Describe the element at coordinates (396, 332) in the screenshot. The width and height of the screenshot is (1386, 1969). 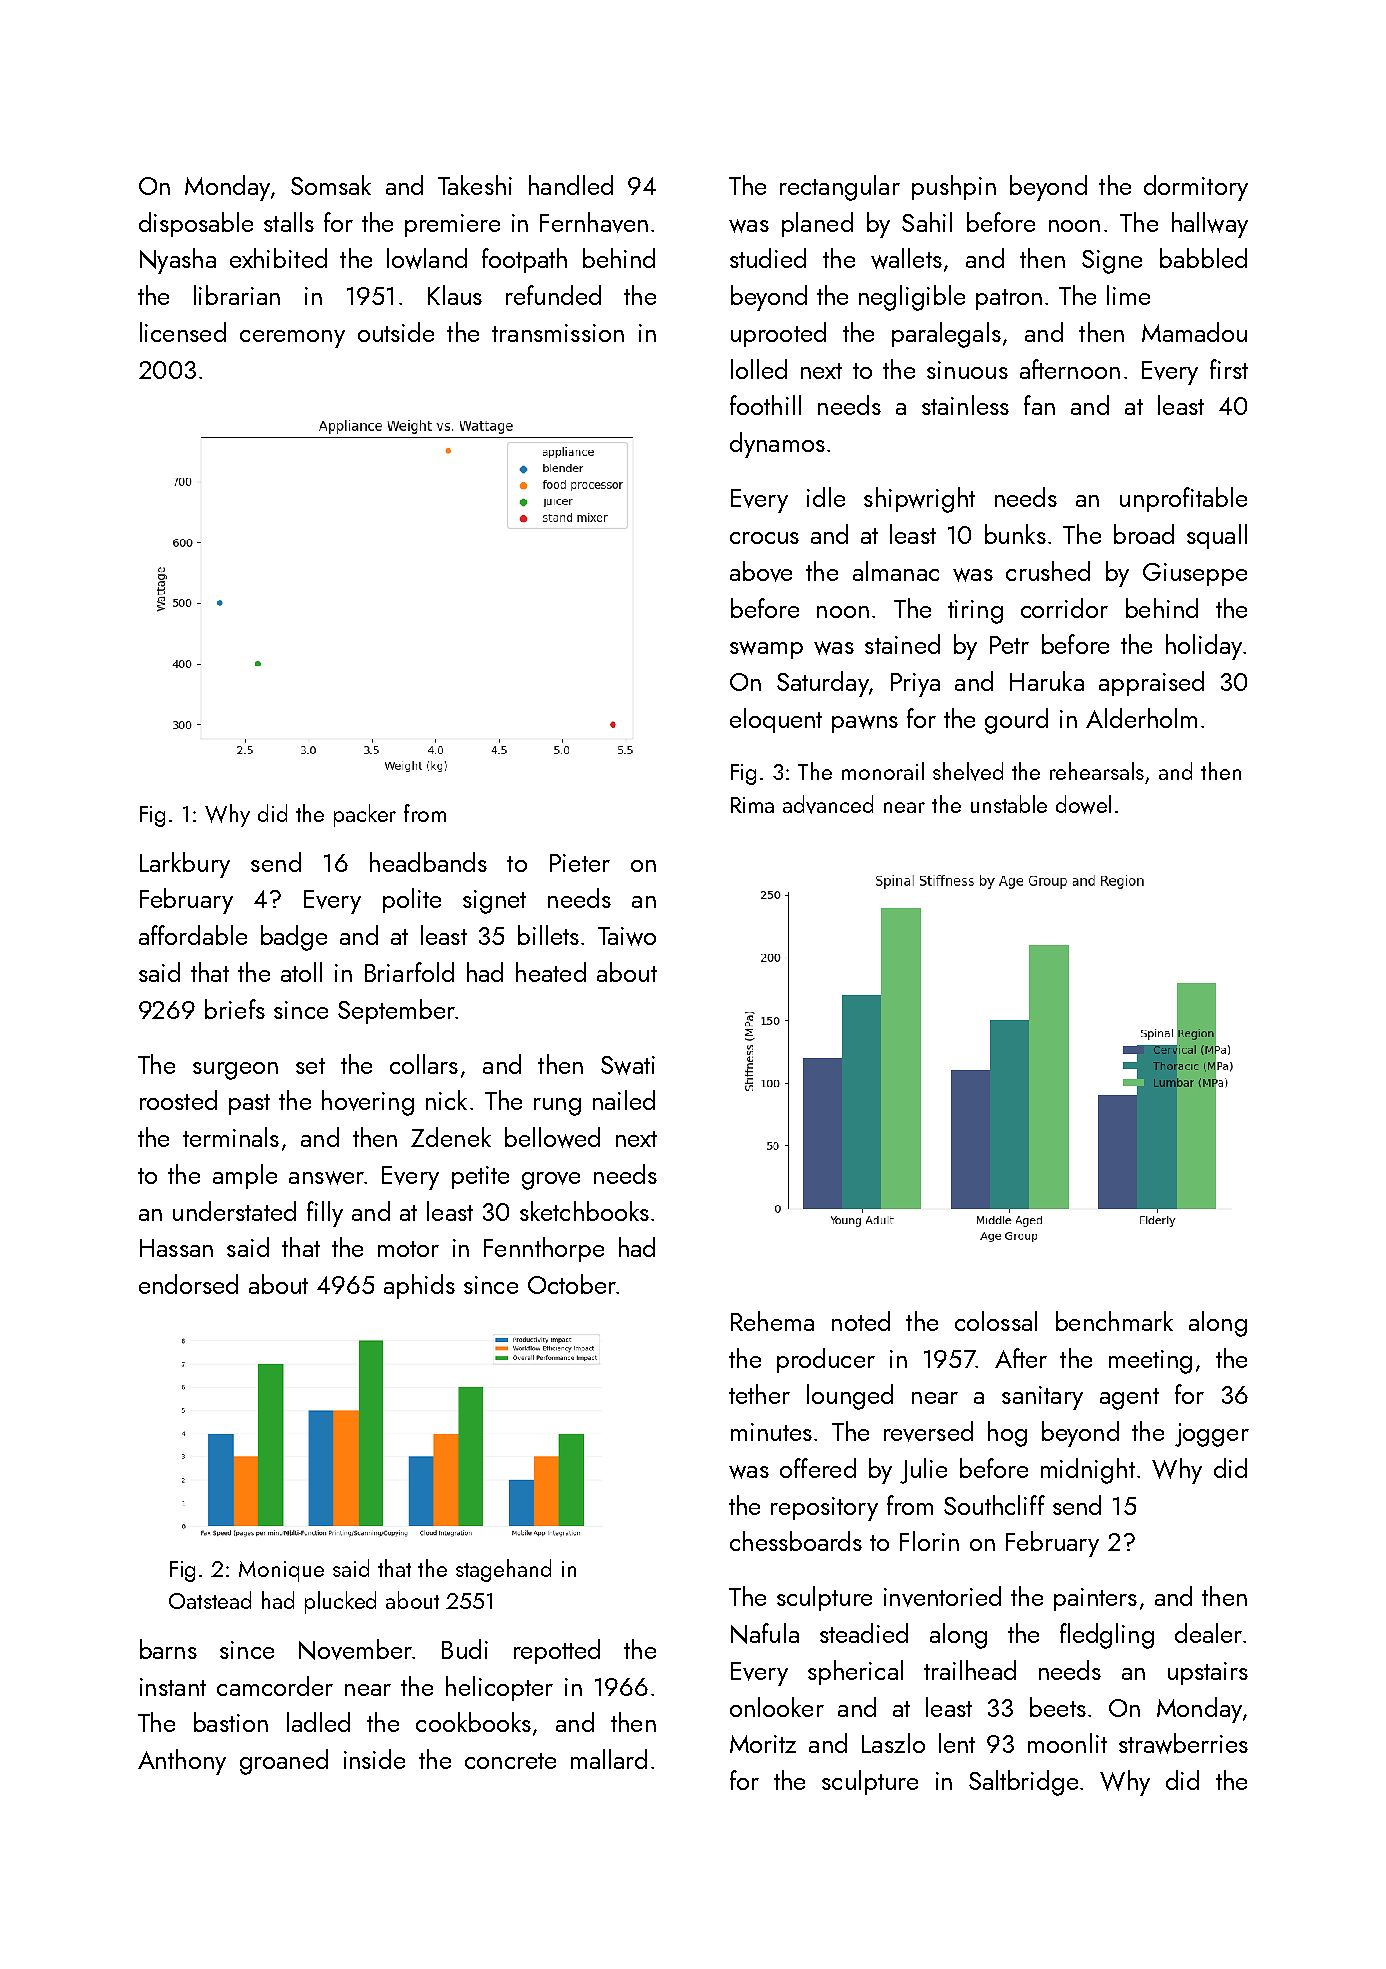
I see `outside` at that location.
